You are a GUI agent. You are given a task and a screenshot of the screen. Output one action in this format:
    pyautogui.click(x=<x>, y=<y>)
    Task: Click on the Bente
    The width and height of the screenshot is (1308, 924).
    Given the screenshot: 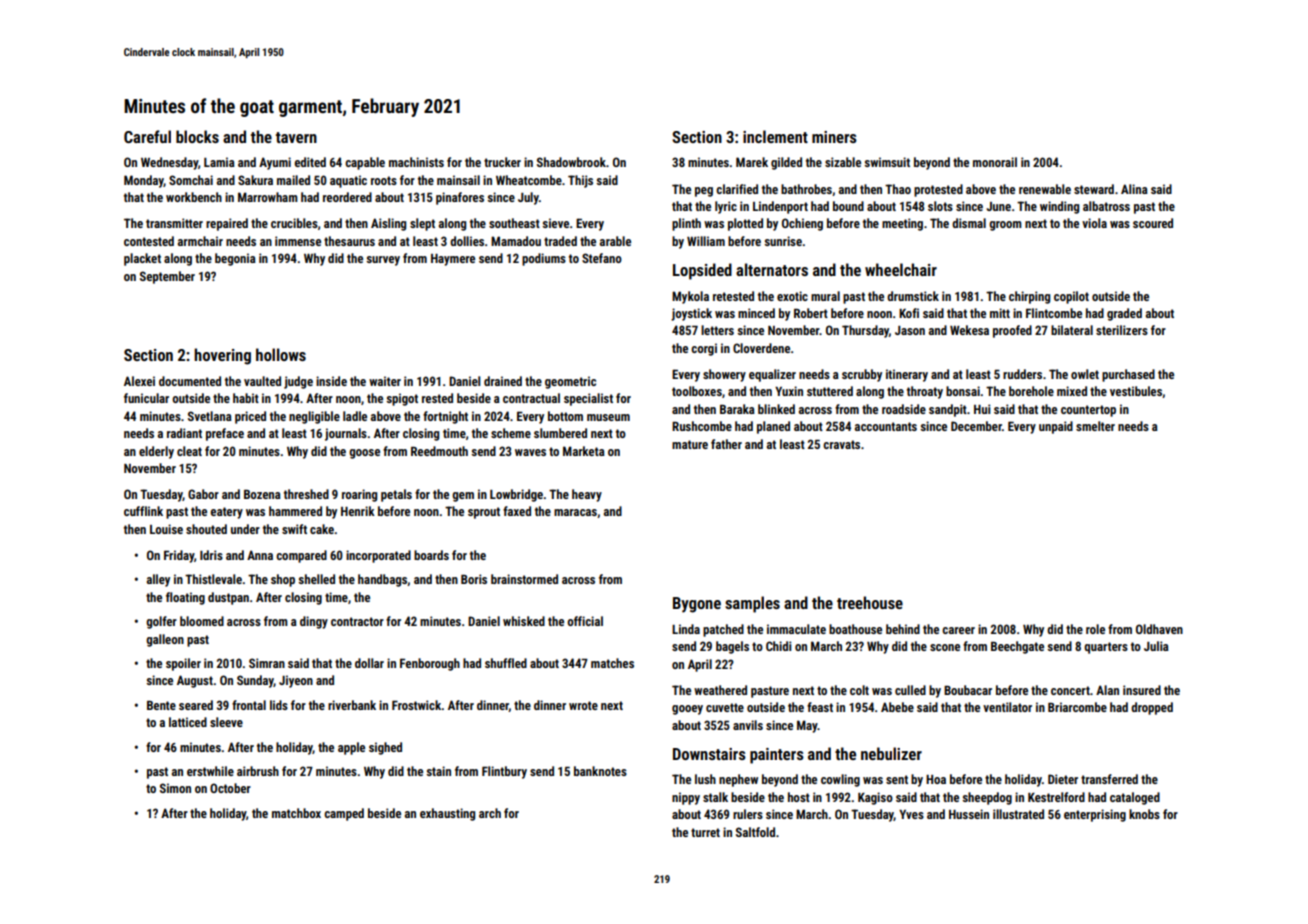 What is the action you would take?
    pyautogui.click(x=161, y=705)
